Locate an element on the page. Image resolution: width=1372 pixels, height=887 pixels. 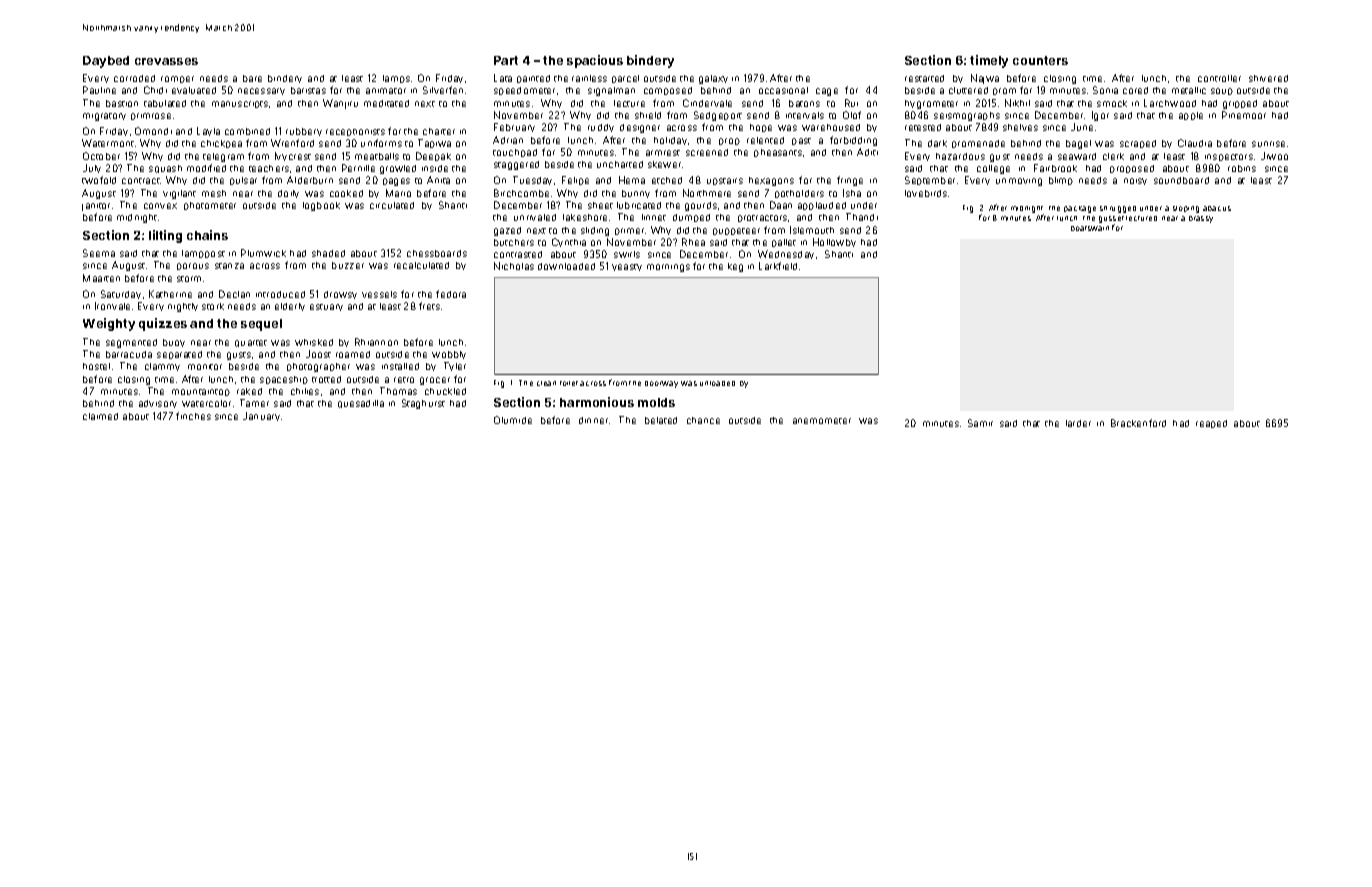
Fairbrook is located at coordinates (1055, 168).
